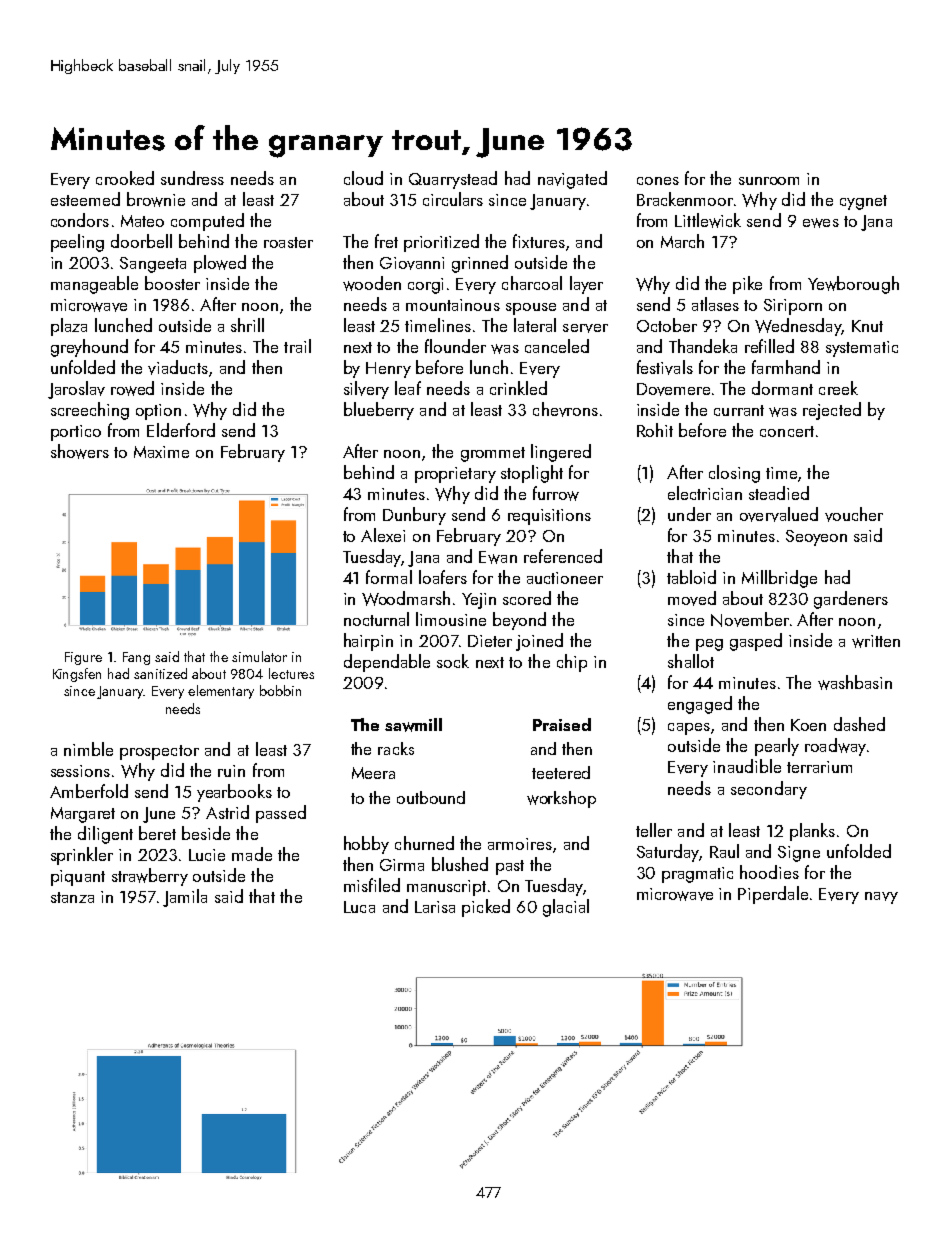  I want to click on rejected, so click(832, 411).
